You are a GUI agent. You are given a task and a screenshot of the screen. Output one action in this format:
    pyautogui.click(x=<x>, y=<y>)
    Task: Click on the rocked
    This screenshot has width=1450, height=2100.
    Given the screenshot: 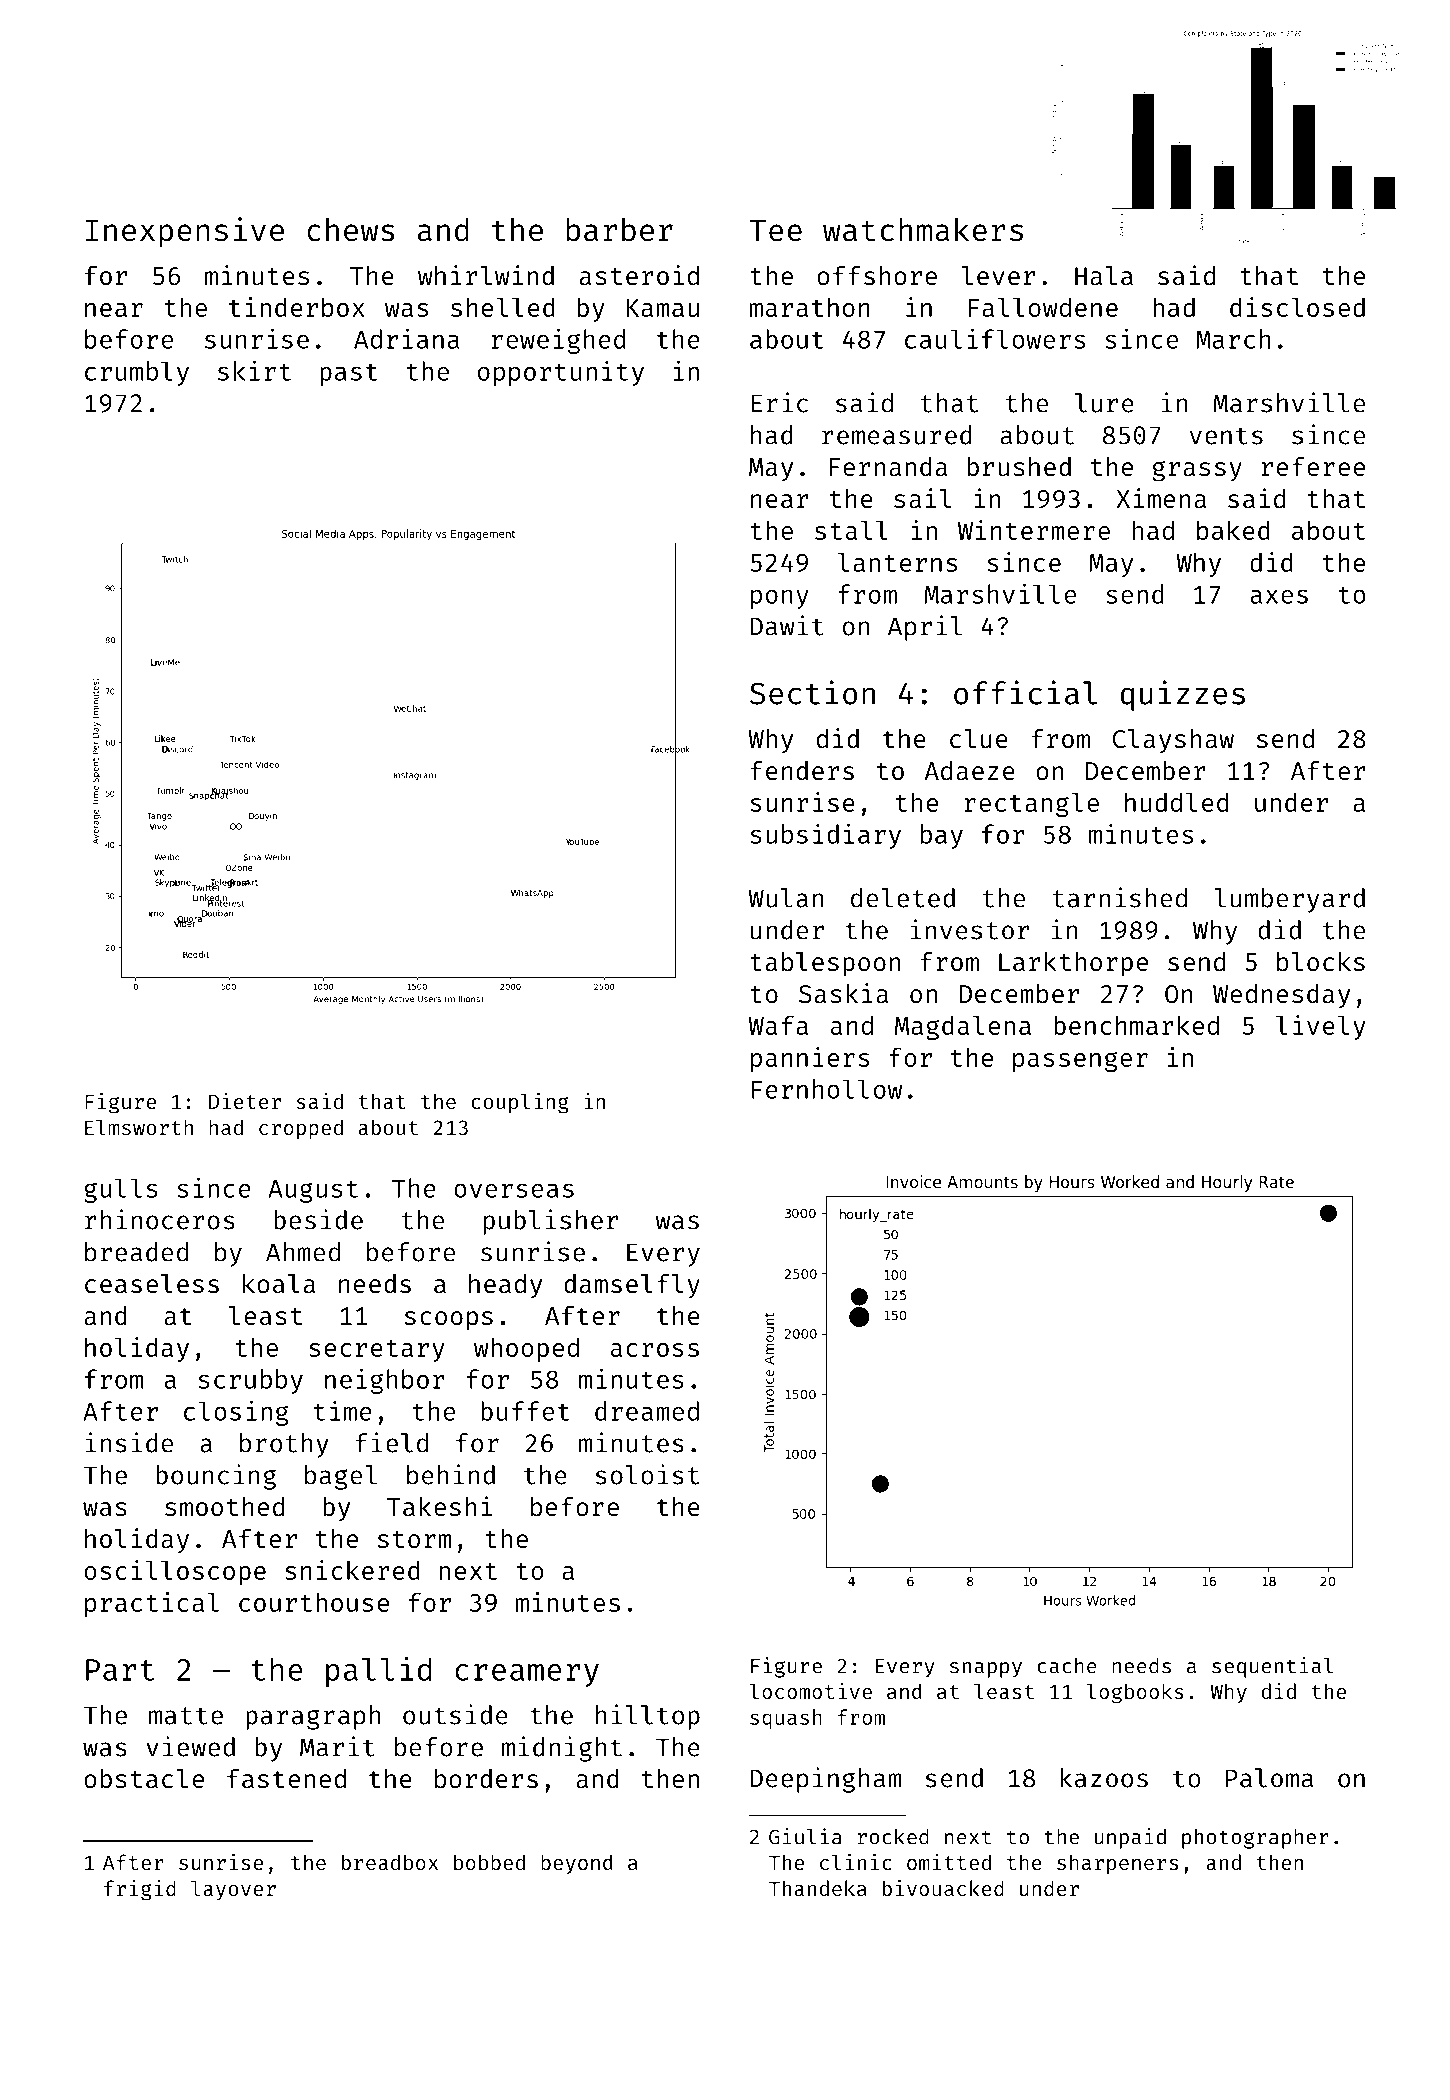 What is the action you would take?
    pyautogui.click(x=893, y=1836)
